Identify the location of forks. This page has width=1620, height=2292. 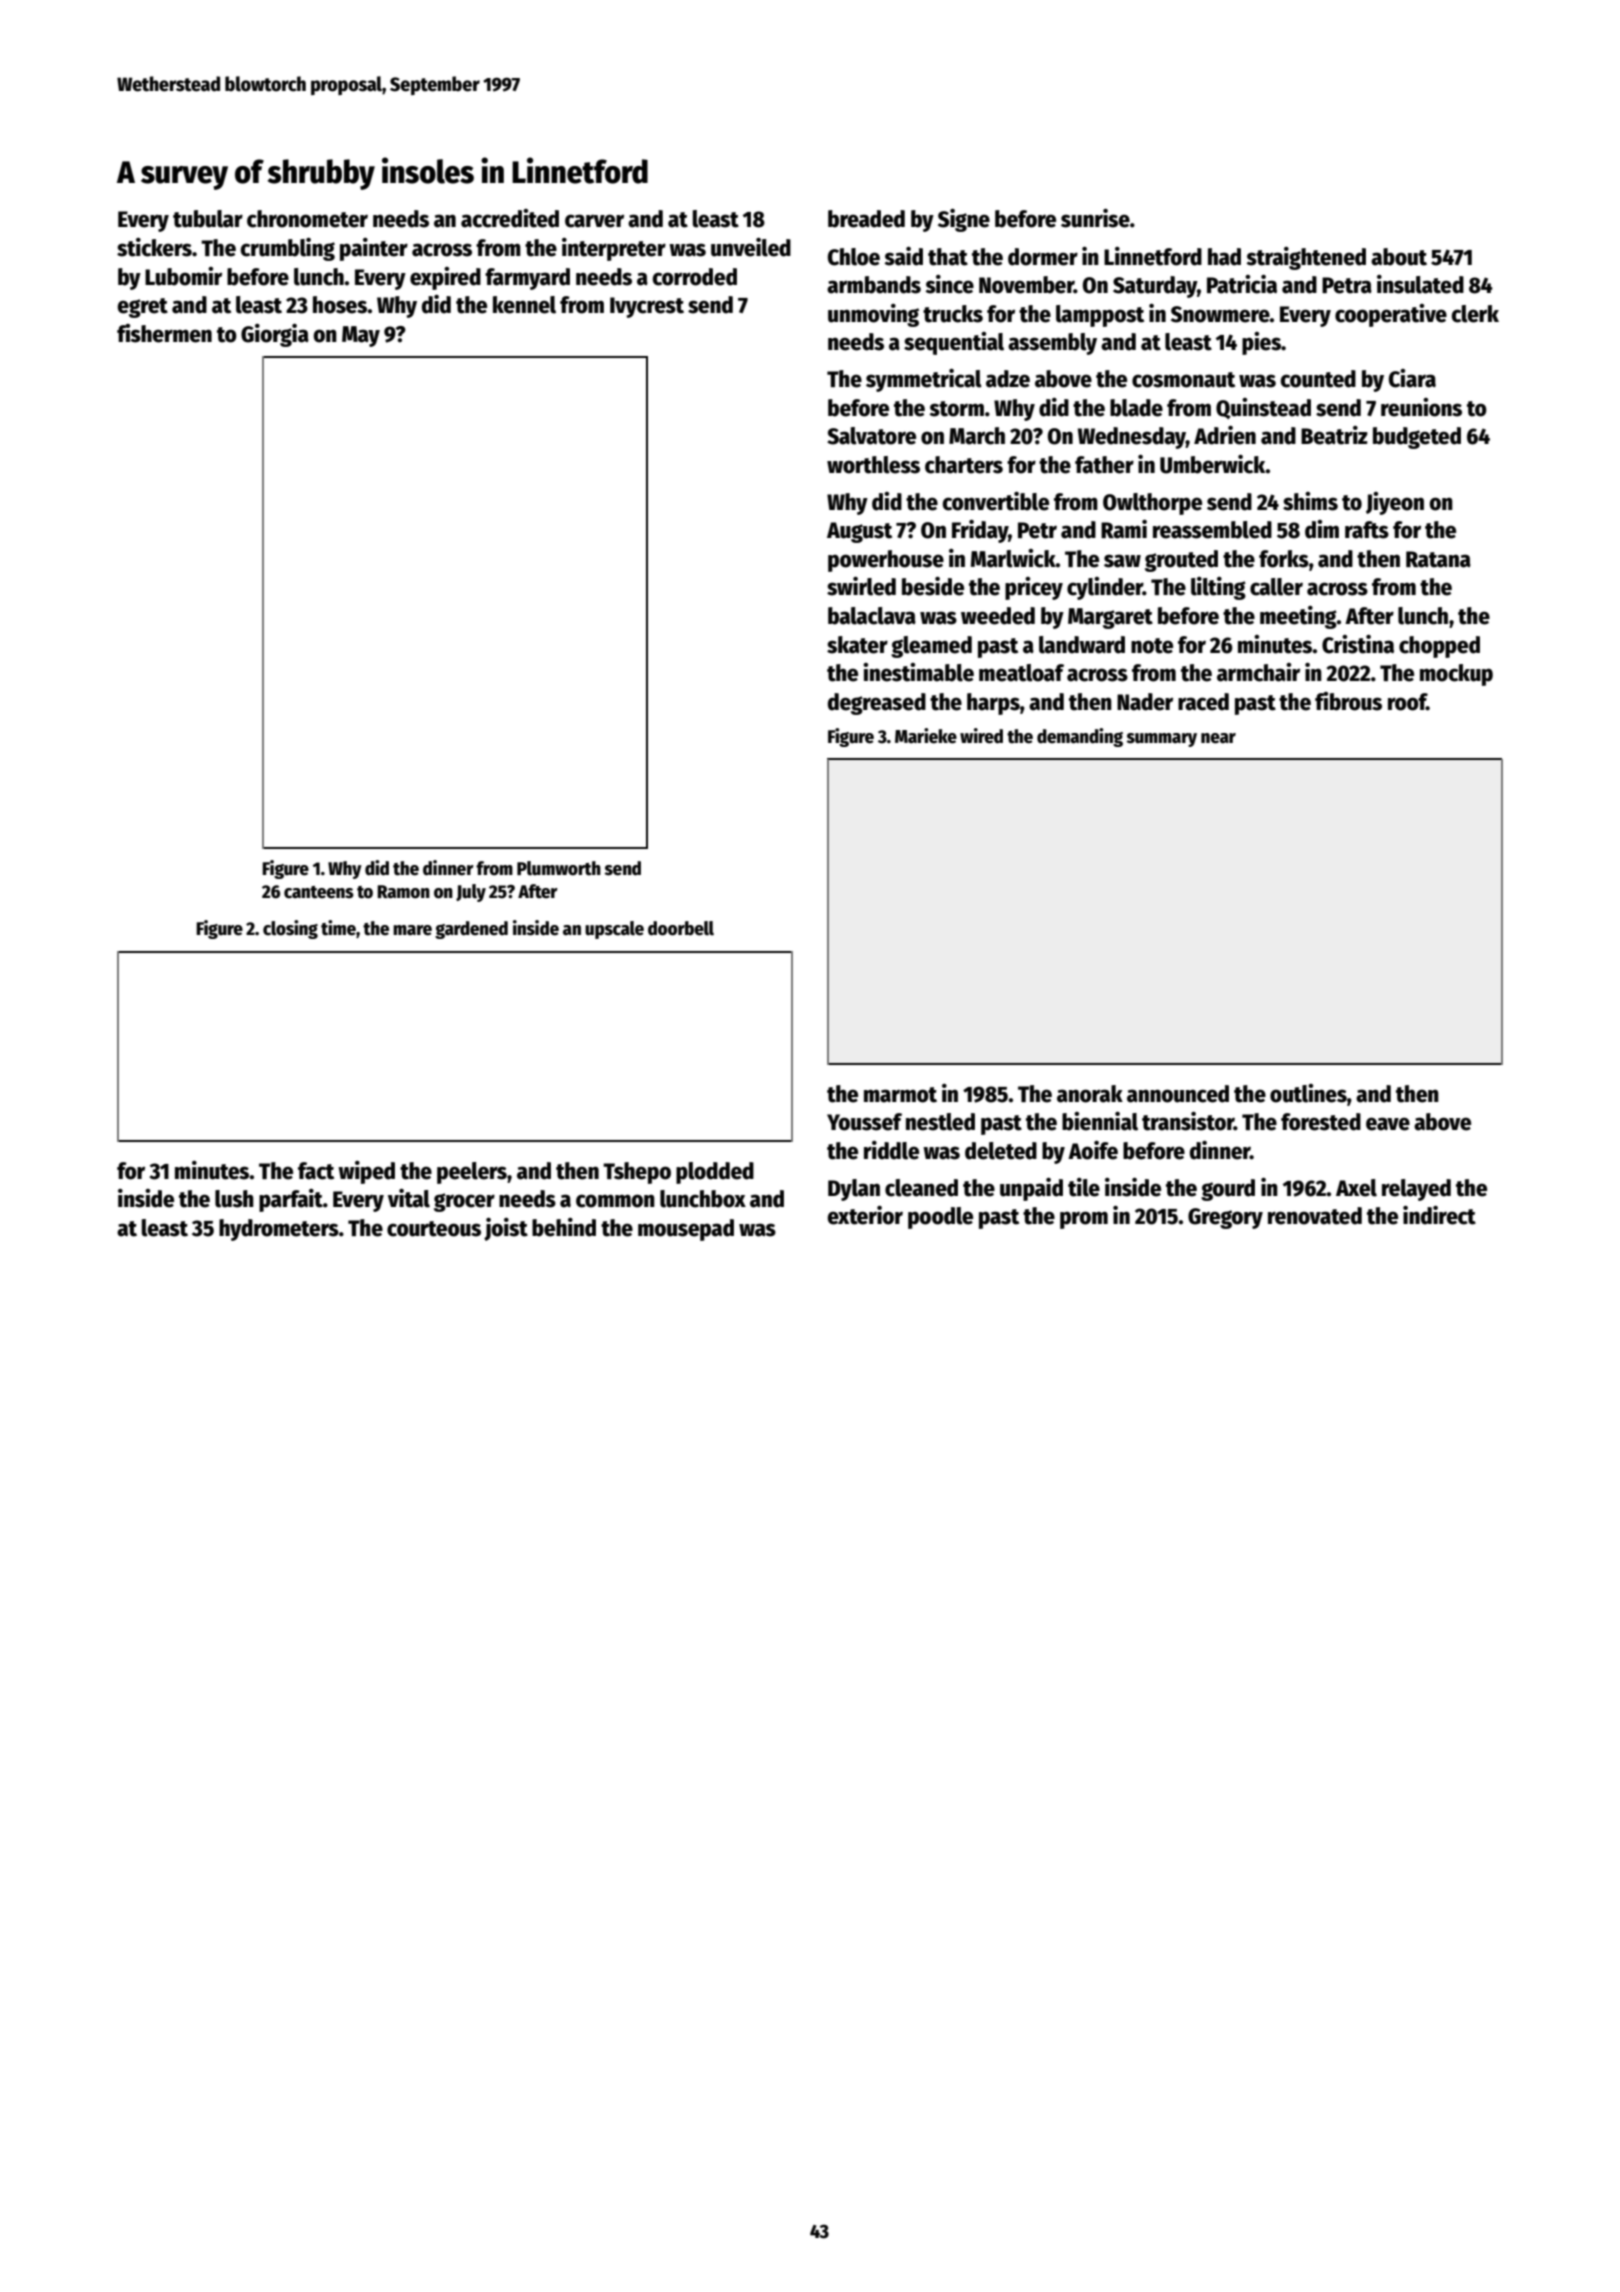
(1284, 559).
